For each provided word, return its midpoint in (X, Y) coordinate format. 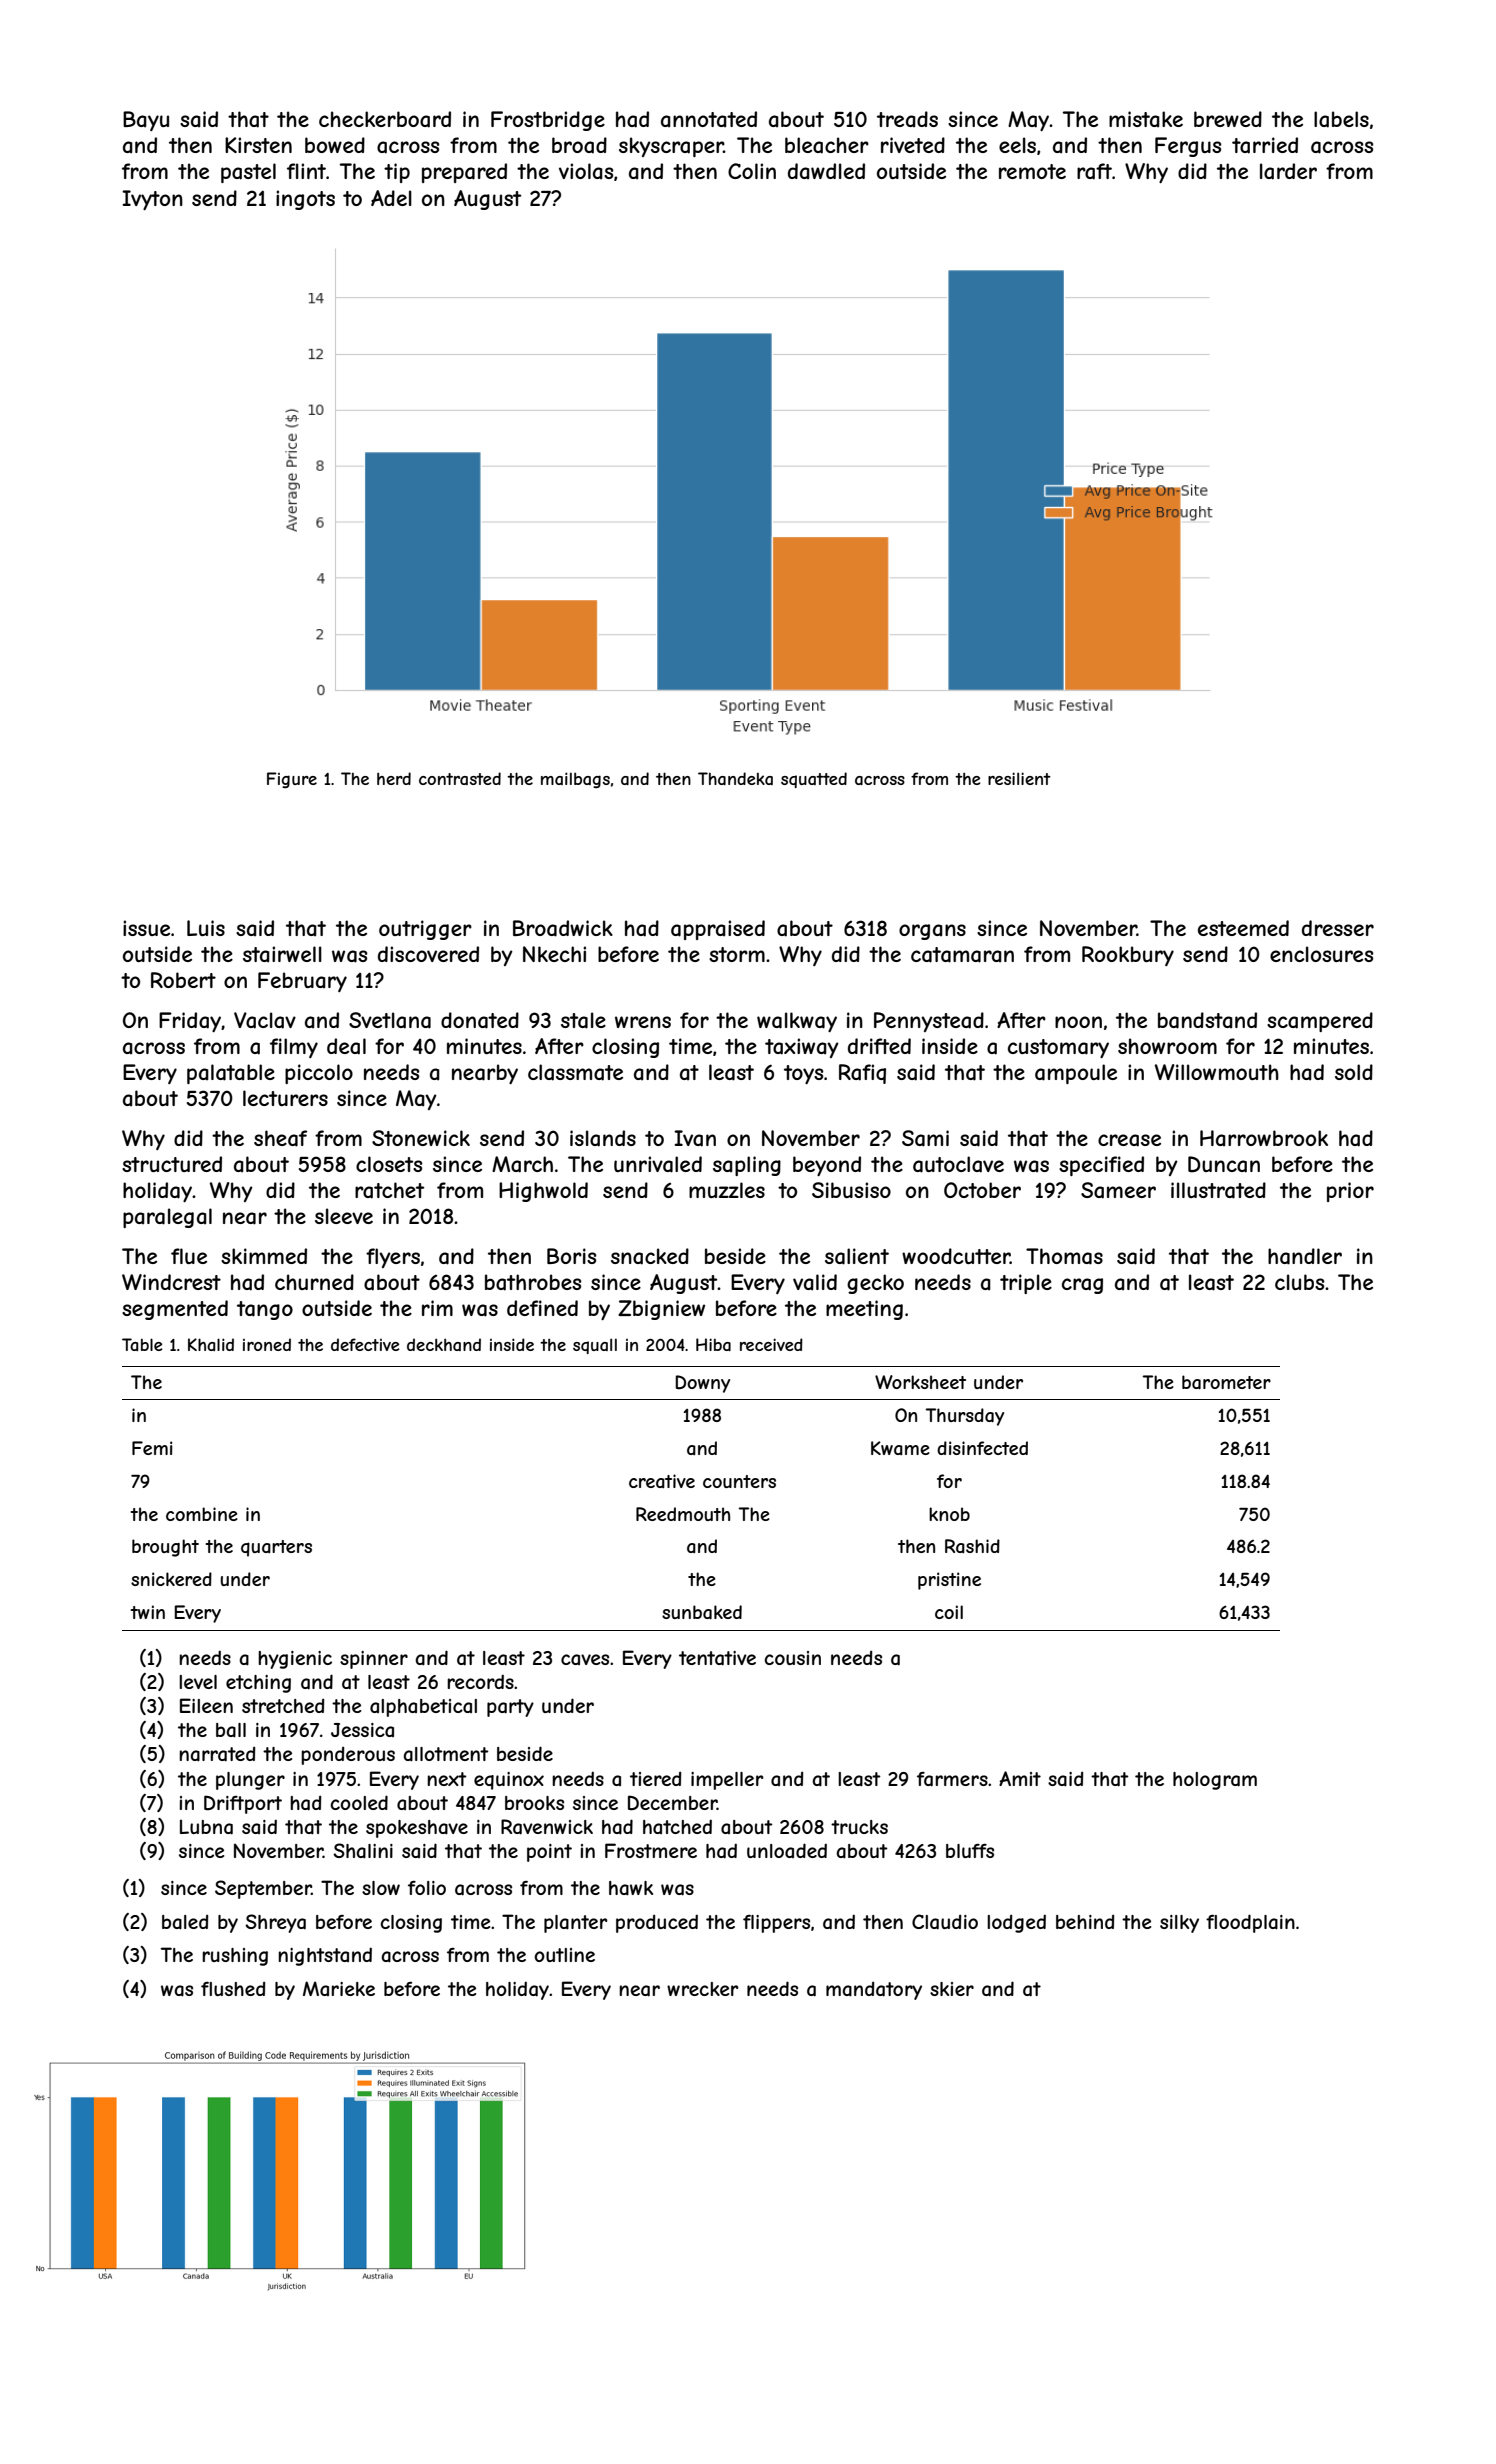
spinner (374, 1660)
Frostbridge (548, 121)
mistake (1146, 119)
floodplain (1250, 1923)
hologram (1215, 1781)
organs (932, 932)
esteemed (1243, 928)
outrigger (425, 930)
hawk (631, 1888)
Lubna (206, 1827)
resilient (1019, 778)
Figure (292, 780)
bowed (335, 145)
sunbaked (702, 1612)
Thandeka (735, 778)
